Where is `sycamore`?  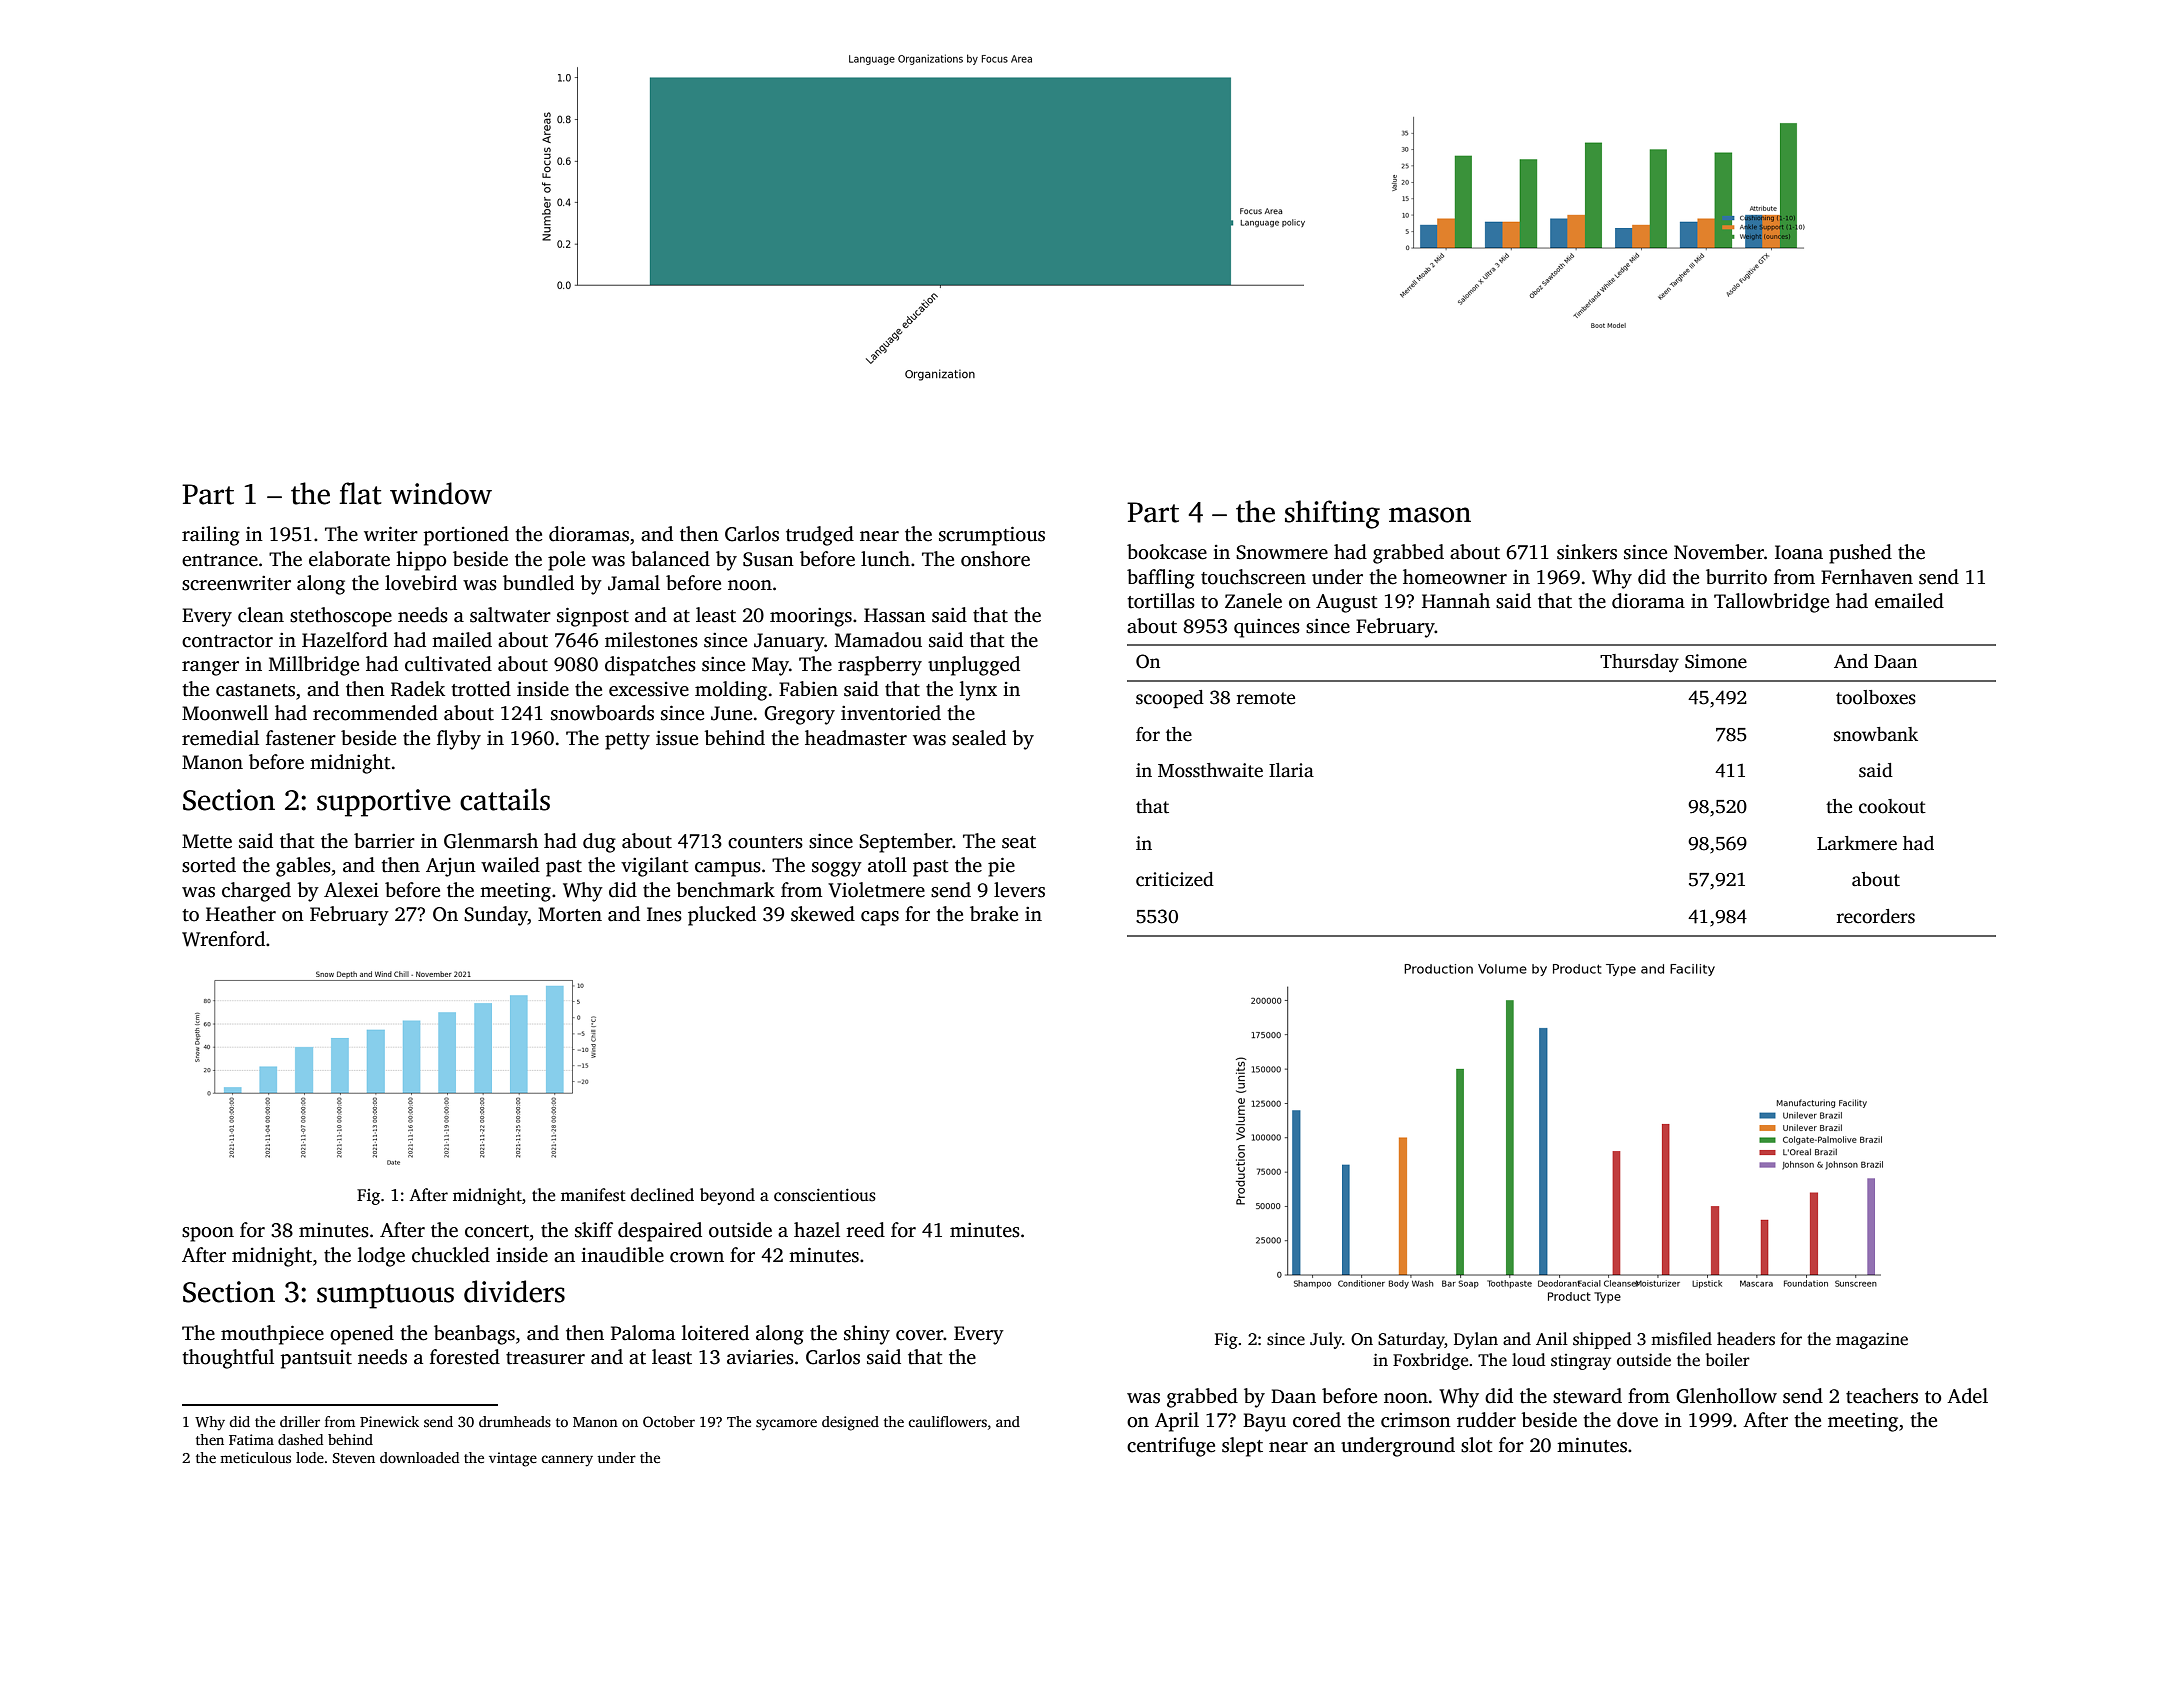
sycamore is located at coordinates (786, 1425).
